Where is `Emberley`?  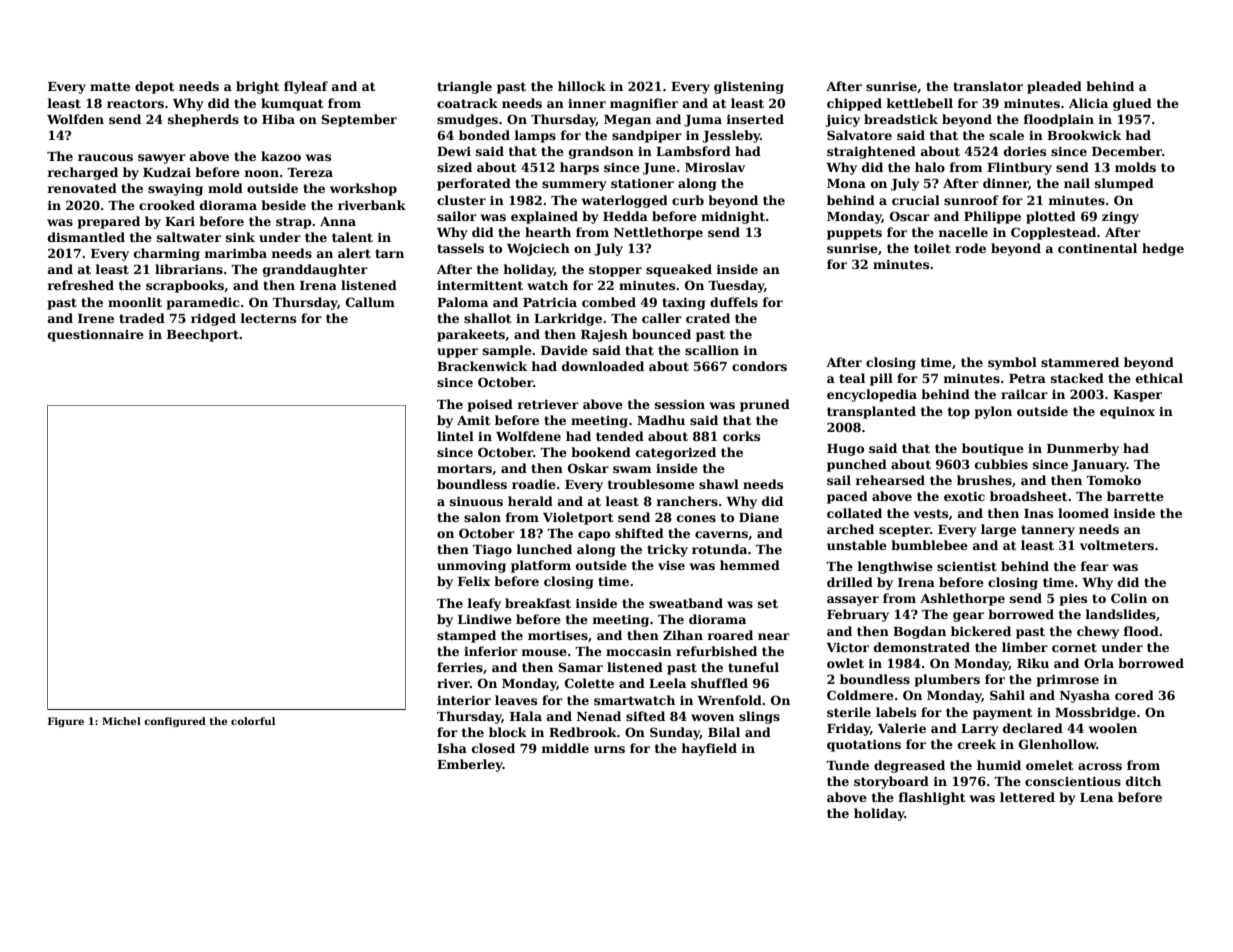 Emberley is located at coordinates (470, 765).
